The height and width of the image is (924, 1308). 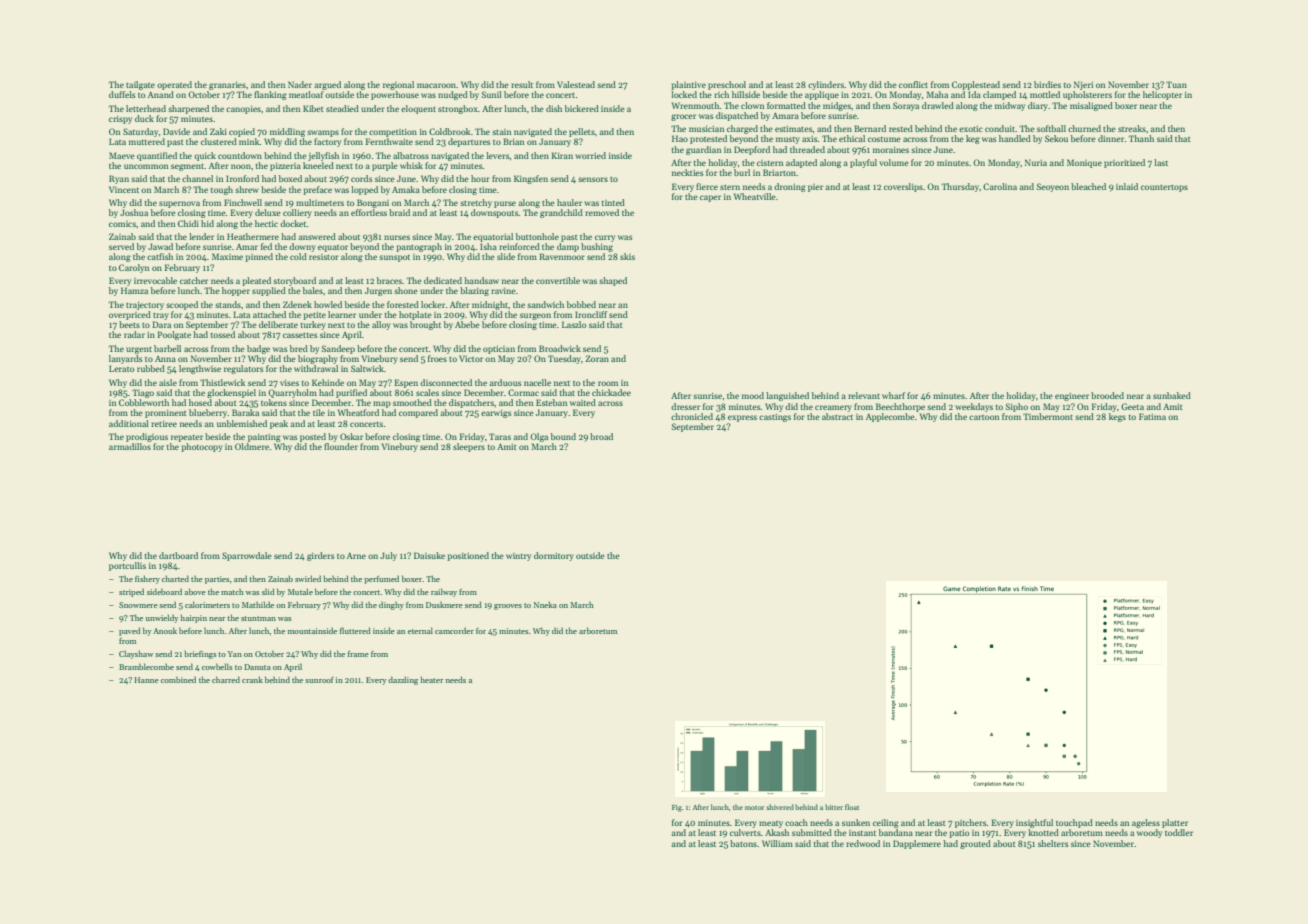 What do you see at coordinates (777, 843) in the image?
I see `William` at bounding box center [777, 843].
